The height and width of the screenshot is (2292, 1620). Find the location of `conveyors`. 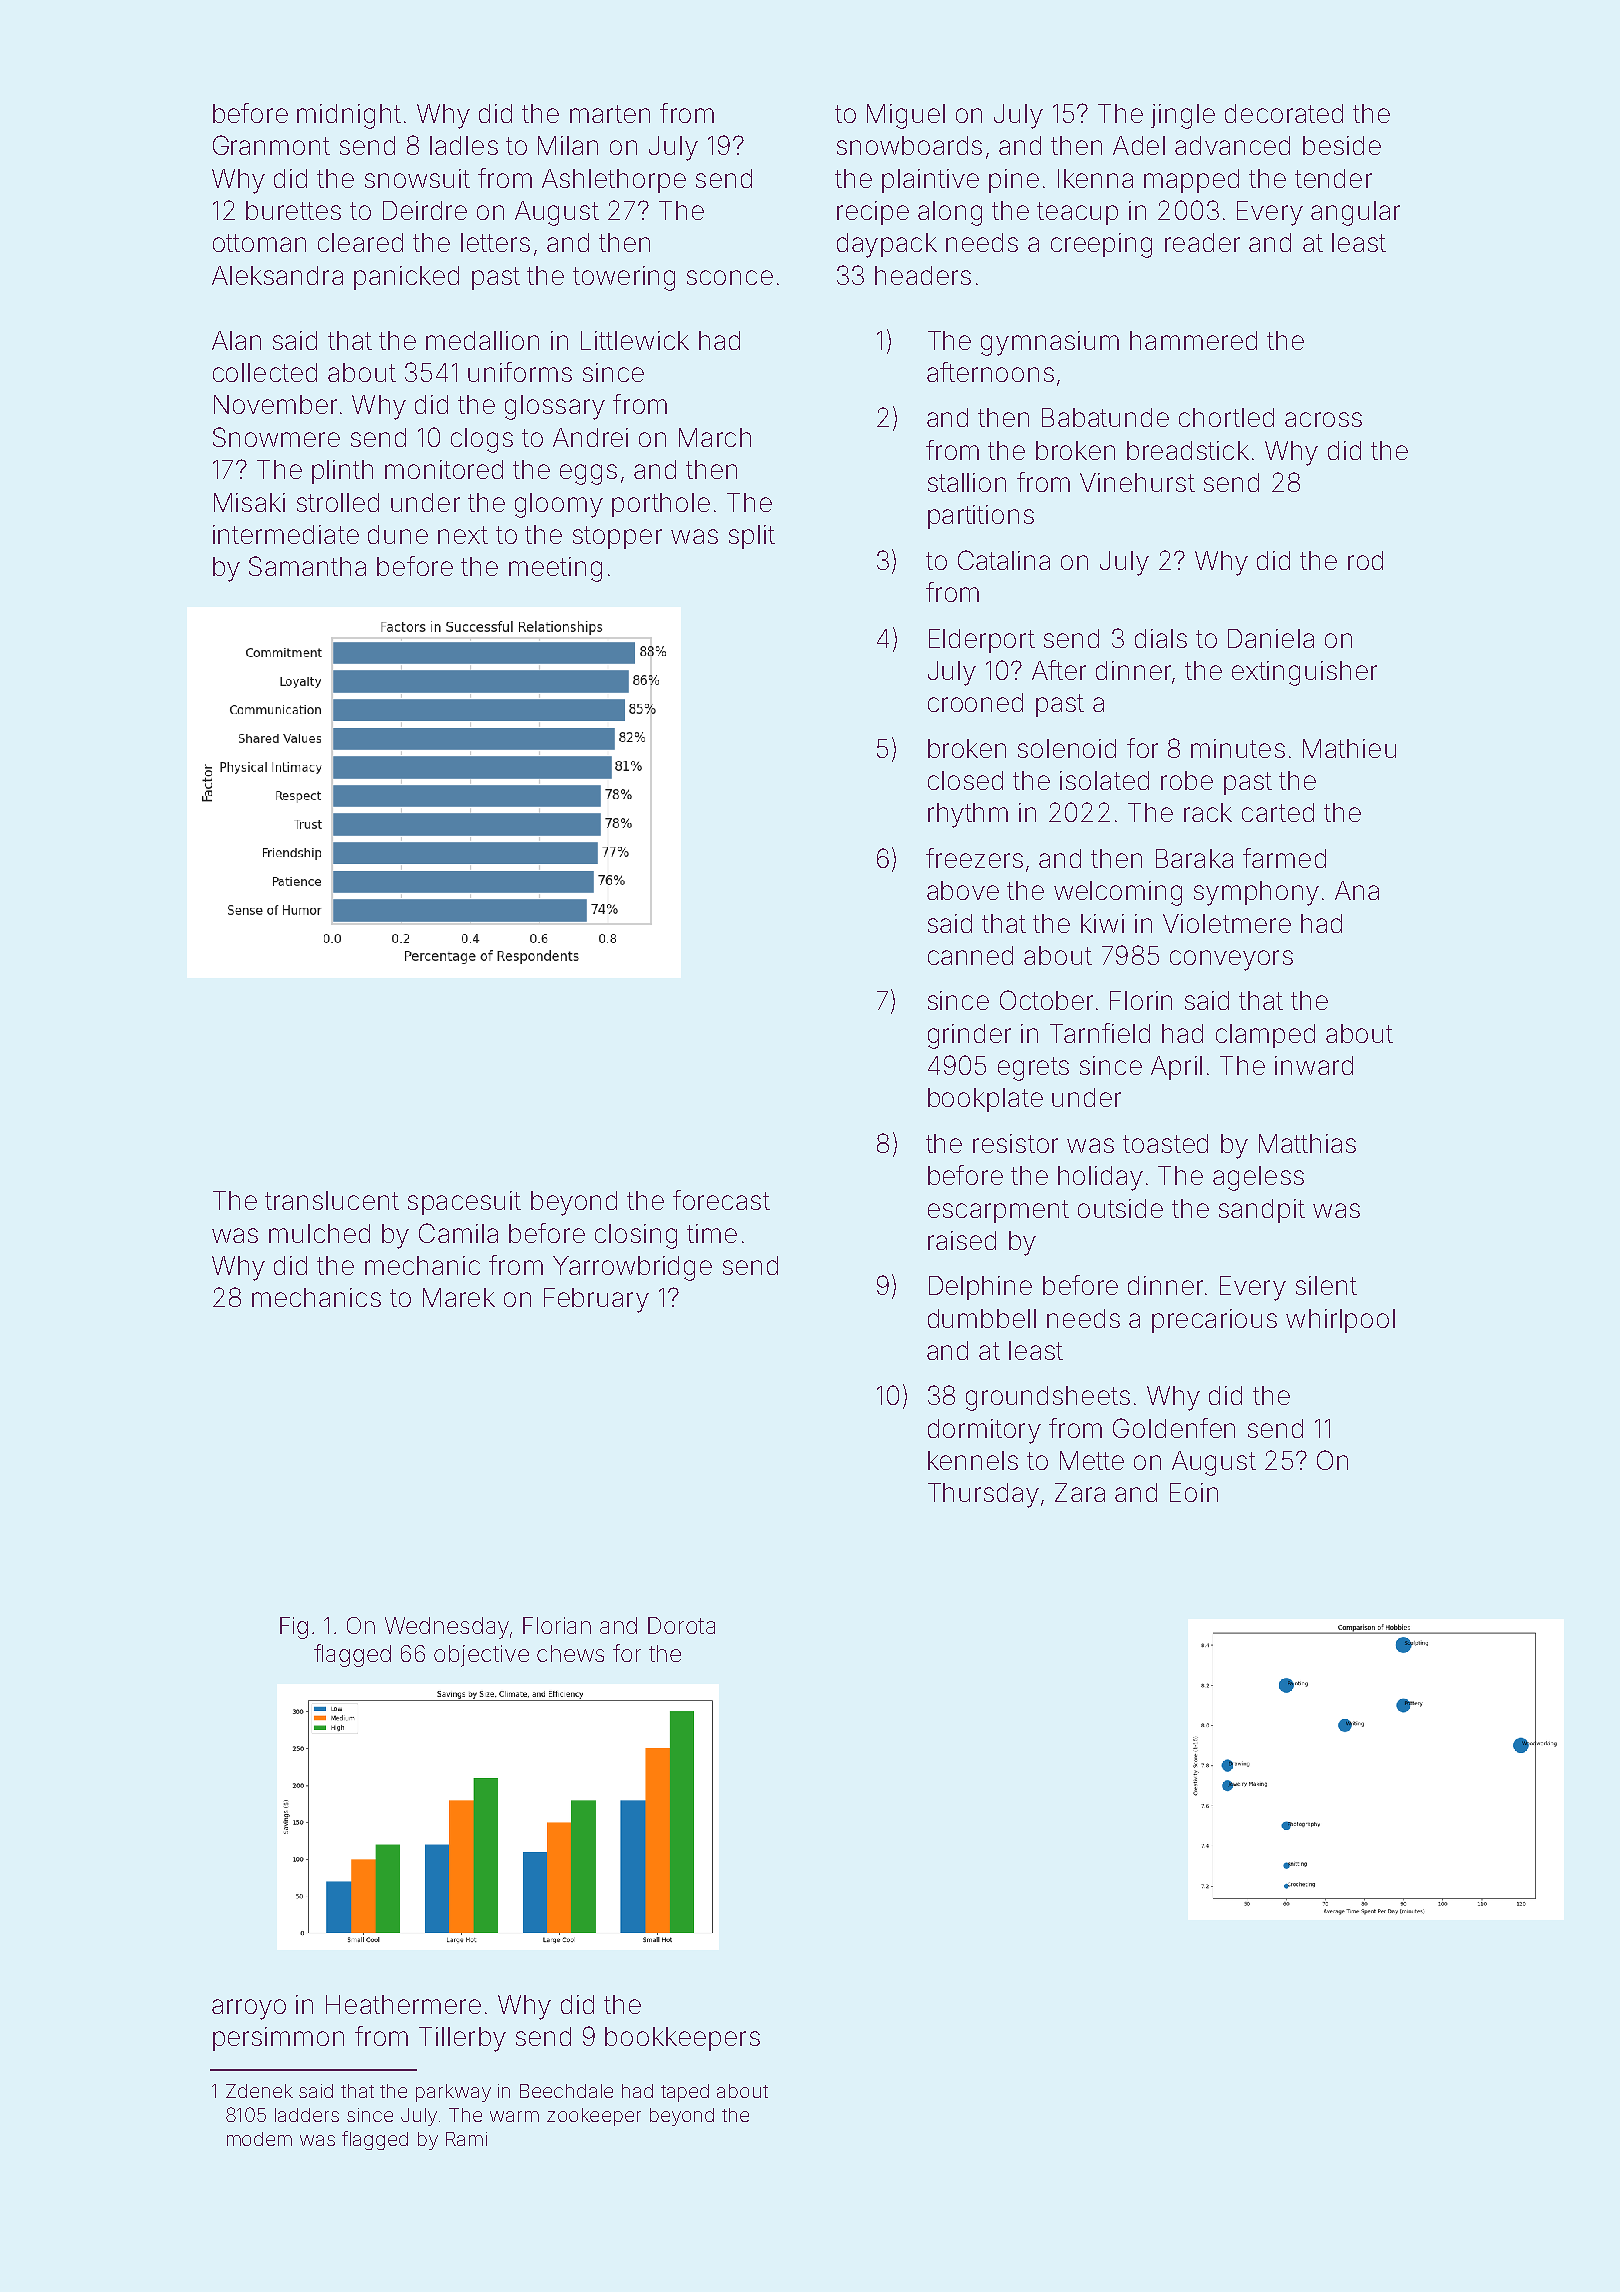

conveyors is located at coordinates (1231, 960).
